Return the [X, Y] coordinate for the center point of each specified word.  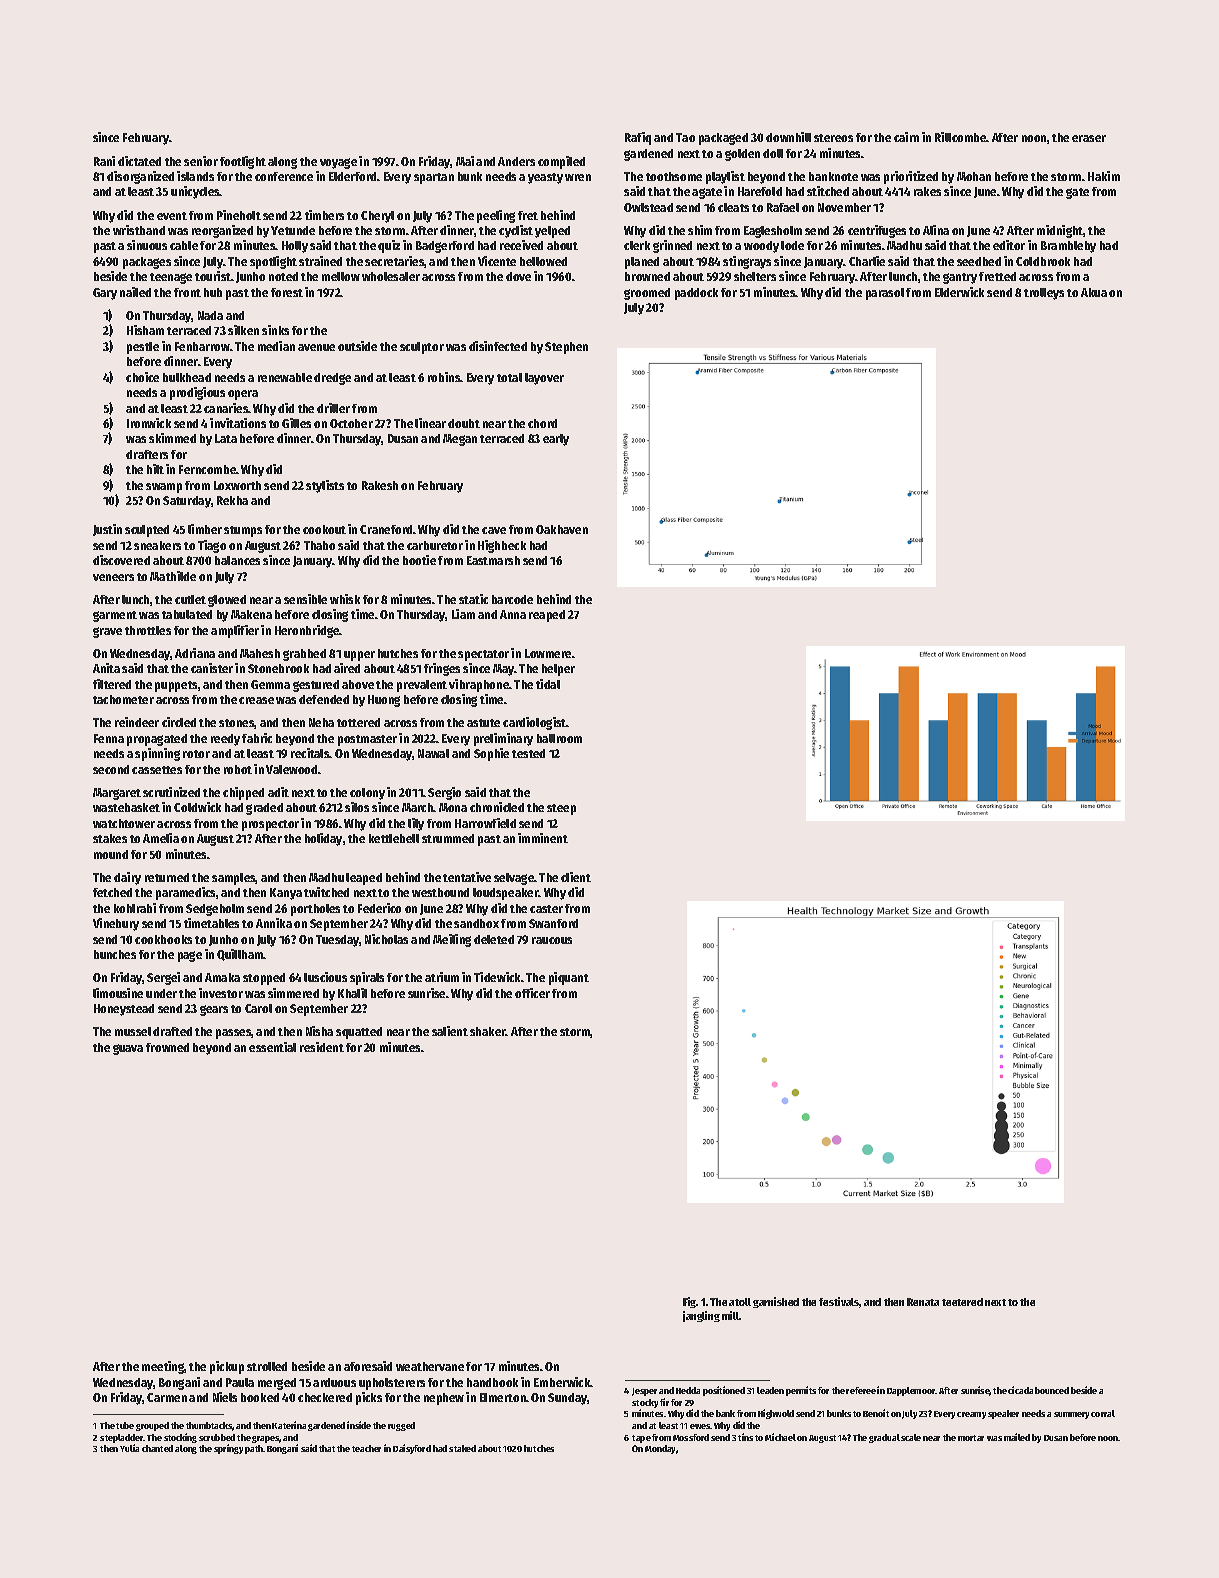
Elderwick [959, 292]
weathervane [430, 1366]
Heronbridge [307, 631]
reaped [547, 616]
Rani [104, 161]
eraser [1089, 138]
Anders [516, 161]
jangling [701, 1316]
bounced [1052, 1390]
